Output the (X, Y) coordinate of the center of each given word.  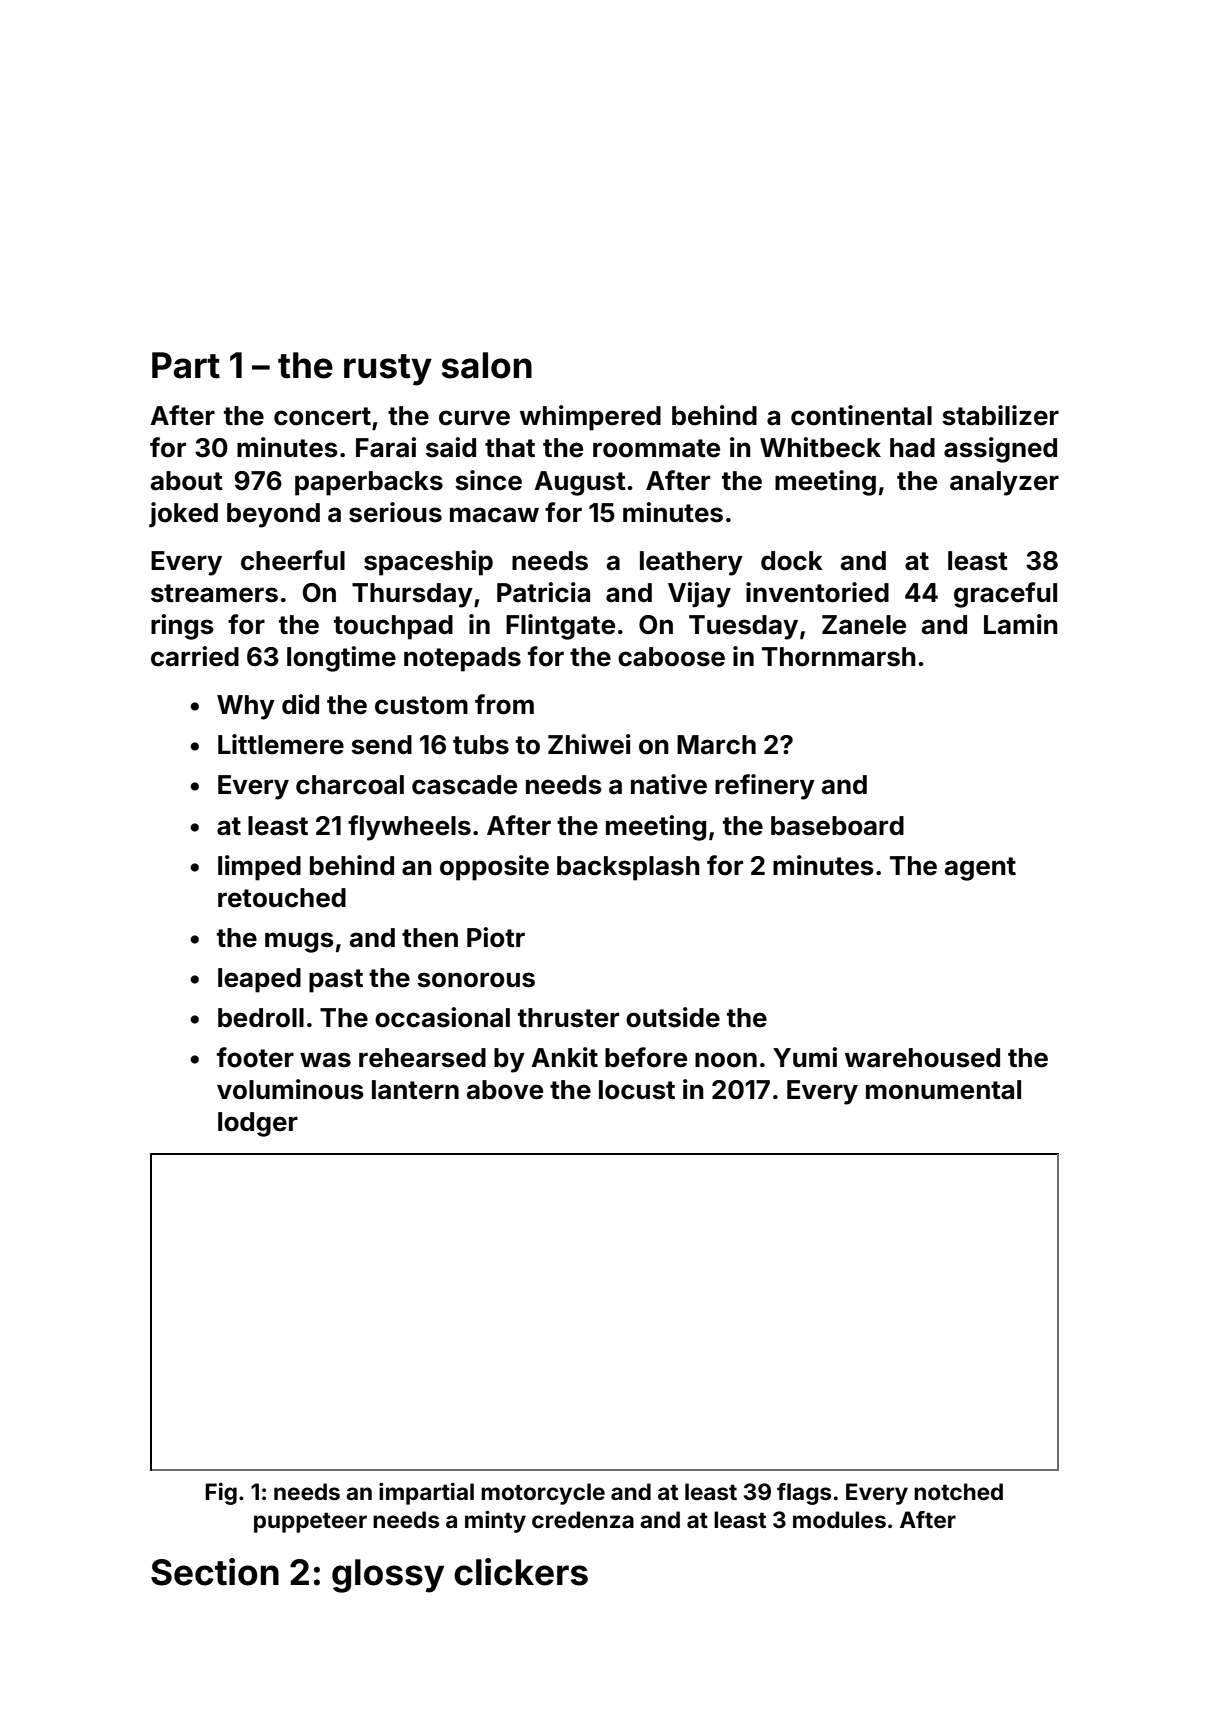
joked (183, 515)
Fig (221, 1494)
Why (246, 707)
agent (980, 869)
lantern (415, 1090)
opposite (494, 868)
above (505, 1090)
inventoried (817, 592)
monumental (943, 1090)
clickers (521, 1572)
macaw (494, 515)
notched (958, 1491)
